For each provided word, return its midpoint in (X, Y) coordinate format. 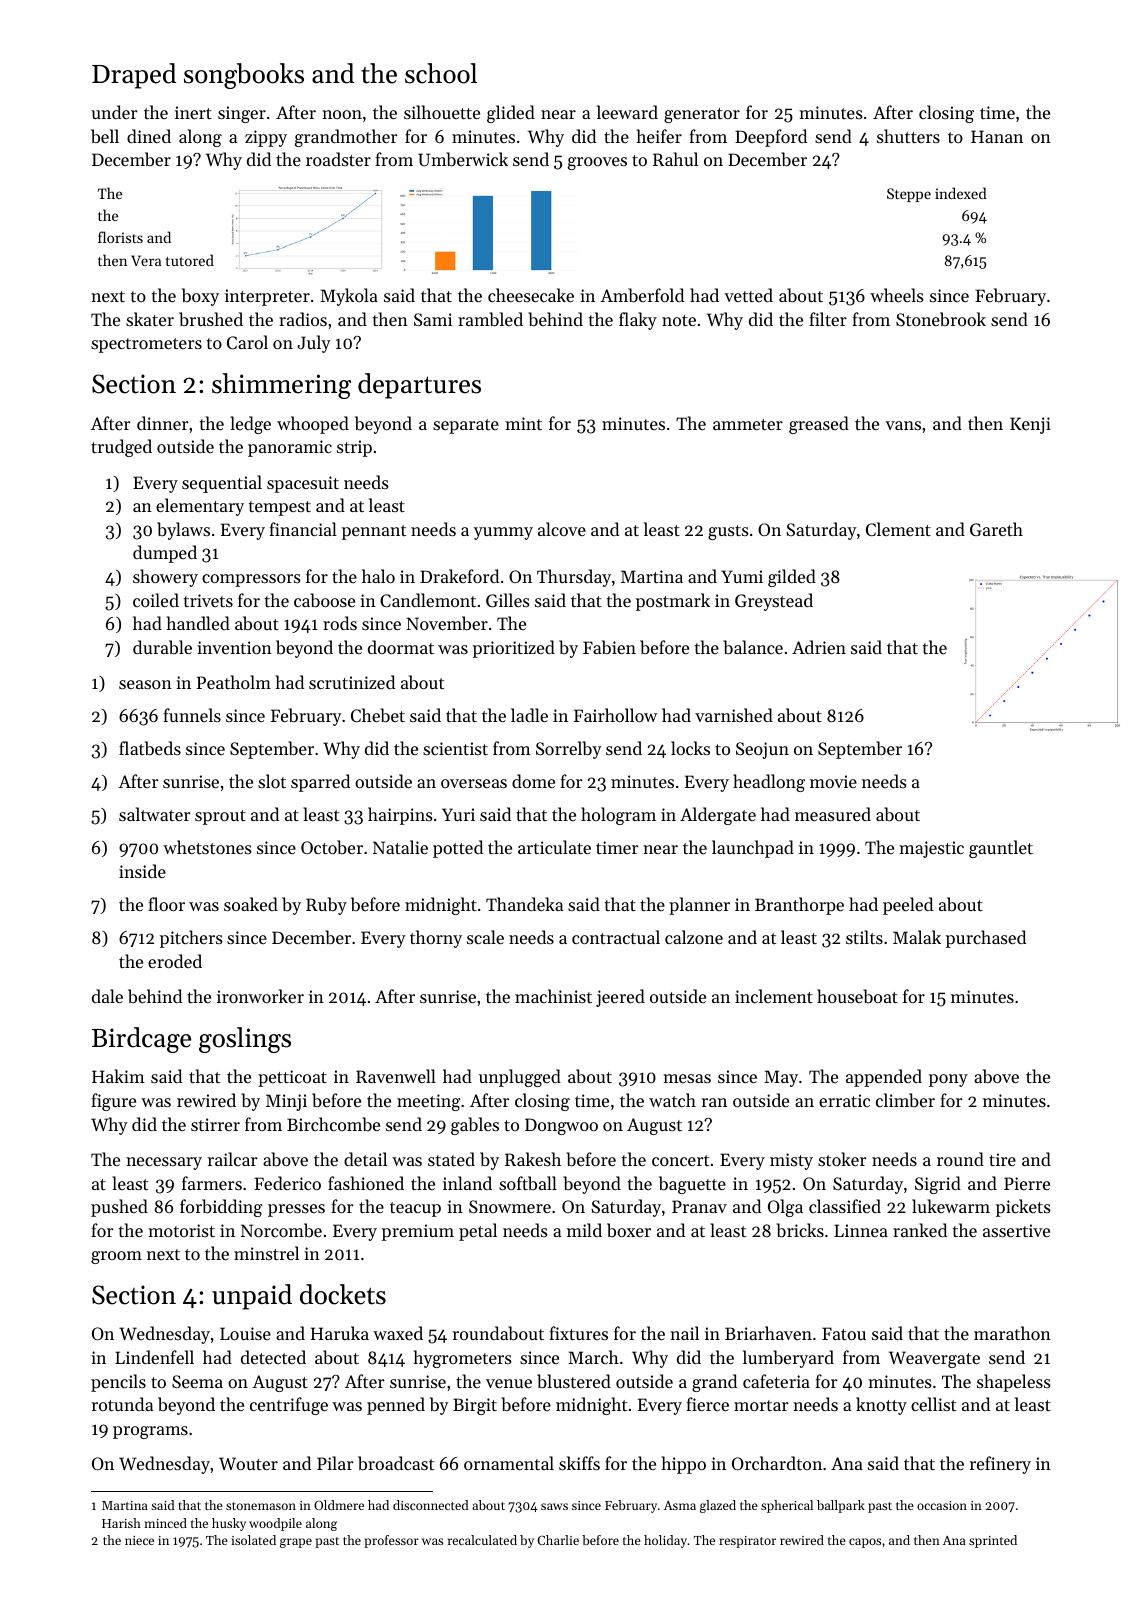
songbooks (244, 76)
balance (753, 647)
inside (142, 871)
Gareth (996, 529)
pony (948, 1080)
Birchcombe (333, 1124)
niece (139, 1540)
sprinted (993, 1541)
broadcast (396, 1463)
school (441, 73)
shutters (908, 136)
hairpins (400, 816)
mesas (687, 1078)
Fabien (609, 647)
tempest (280, 508)
